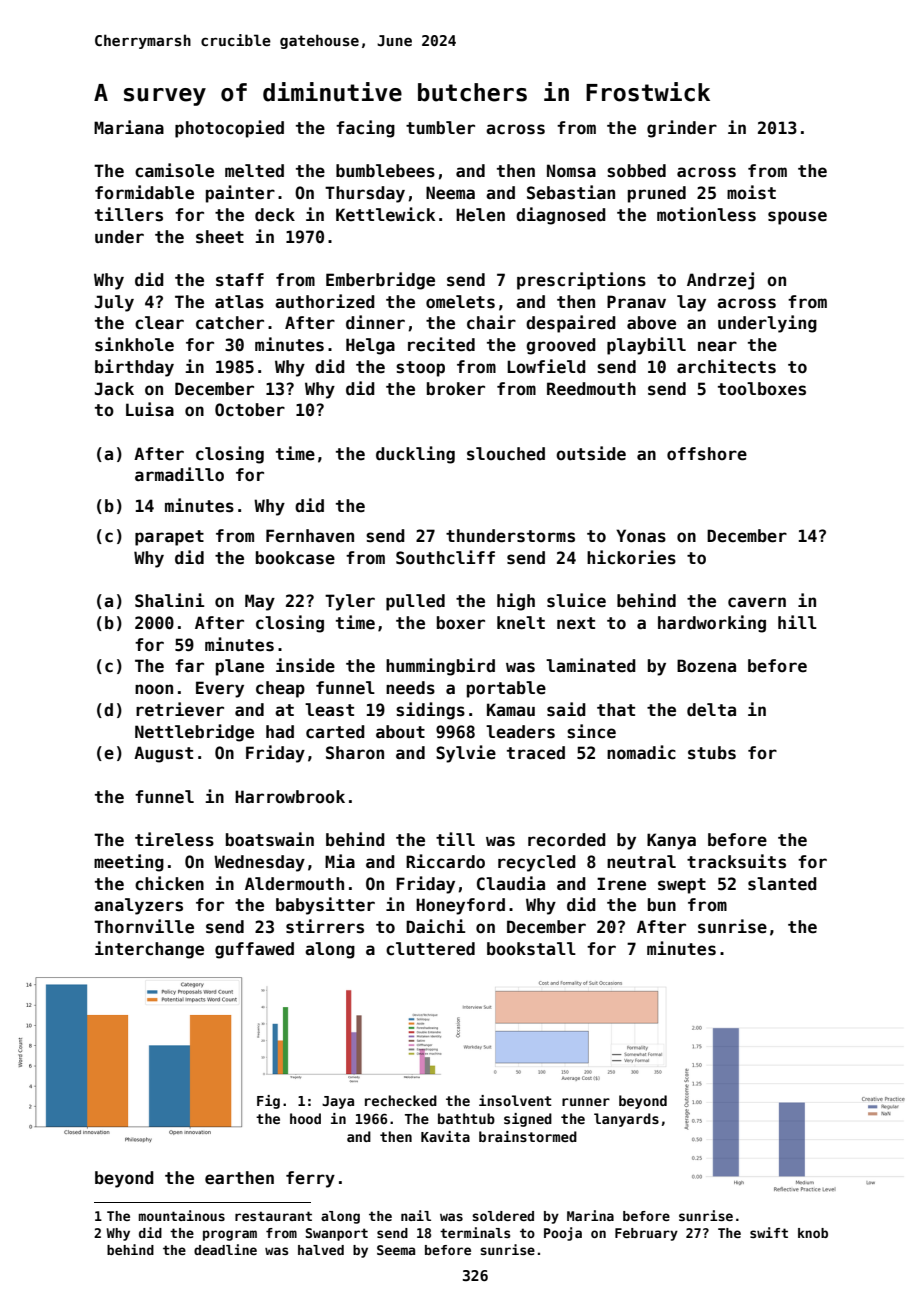 This screenshot has width=924, height=1308. What do you see at coordinates (506, 689) in the screenshot?
I see `portable` at bounding box center [506, 689].
